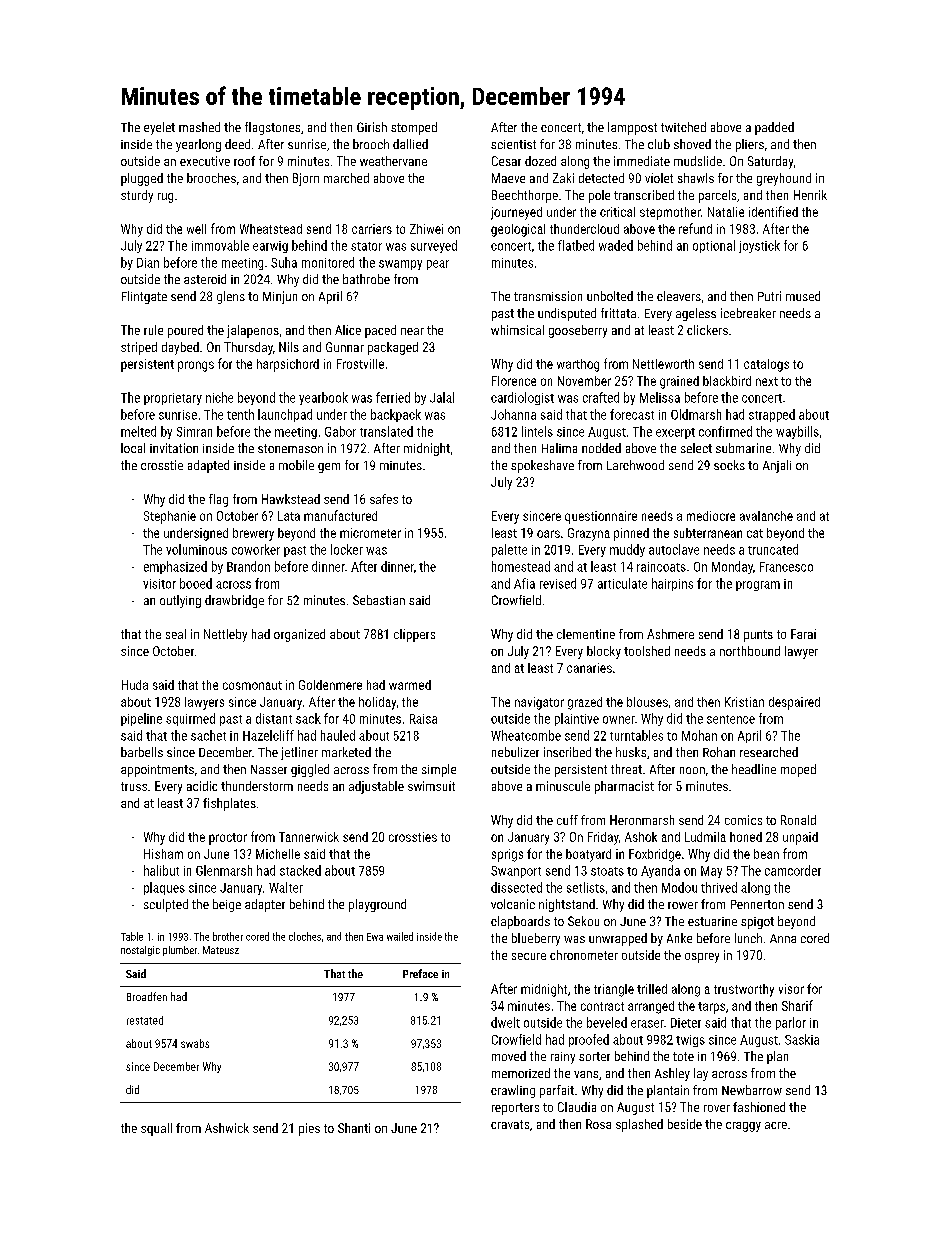 The image size is (952, 1233). Describe the element at coordinates (309, 1129) in the screenshot. I see `pies` at that location.
